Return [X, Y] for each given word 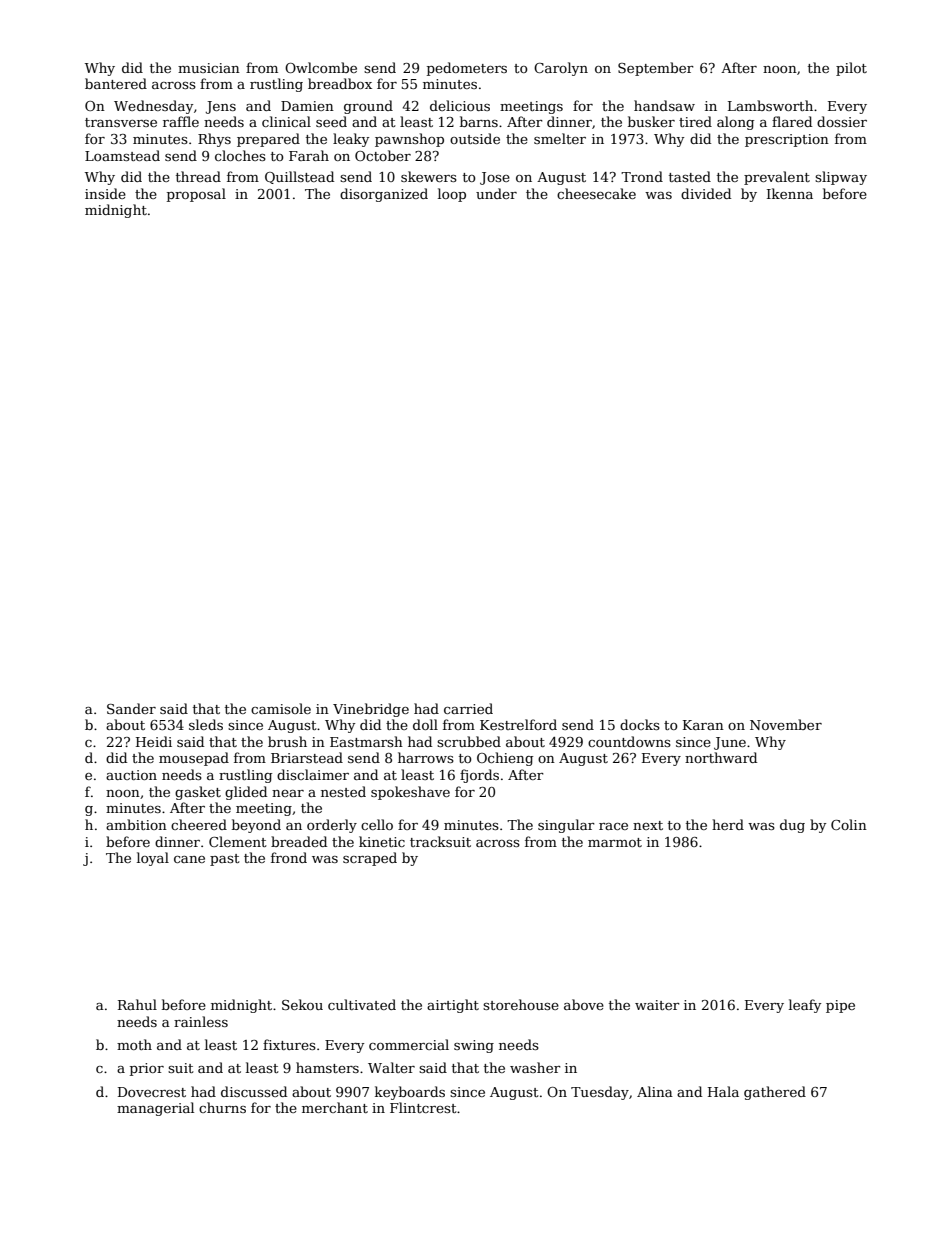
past [225, 860]
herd [728, 824]
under [496, 193]
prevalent [777, 178]
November [786, 724]
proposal [196, 195]
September [656, 69]
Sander [131, 708]
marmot [615, 842]
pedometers [467, 69]
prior [147, 1069]
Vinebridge [371, 710]
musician [209, 68]
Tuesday [600, 1093]
